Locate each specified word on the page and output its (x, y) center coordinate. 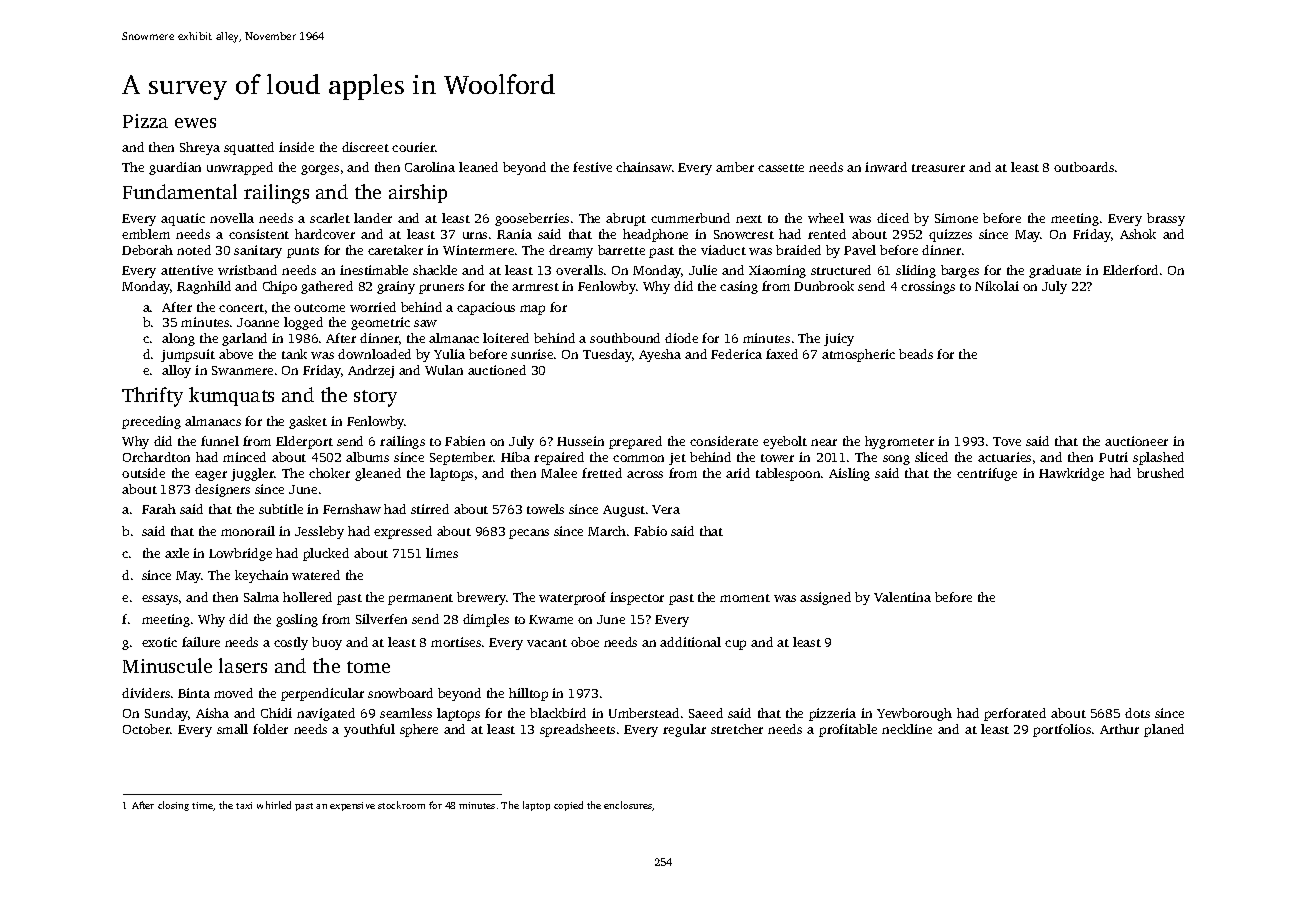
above (236, 354)
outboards (1084, 167)
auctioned (497, 370)
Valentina (902, 597)
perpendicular (322, 694)
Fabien (465, 441)
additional (690, 642)
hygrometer (899, 442)
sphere (419, 730)
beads (916, 354)
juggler (252, 474)
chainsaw (644, 167)
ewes (195, 123)
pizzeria (832, 714)
